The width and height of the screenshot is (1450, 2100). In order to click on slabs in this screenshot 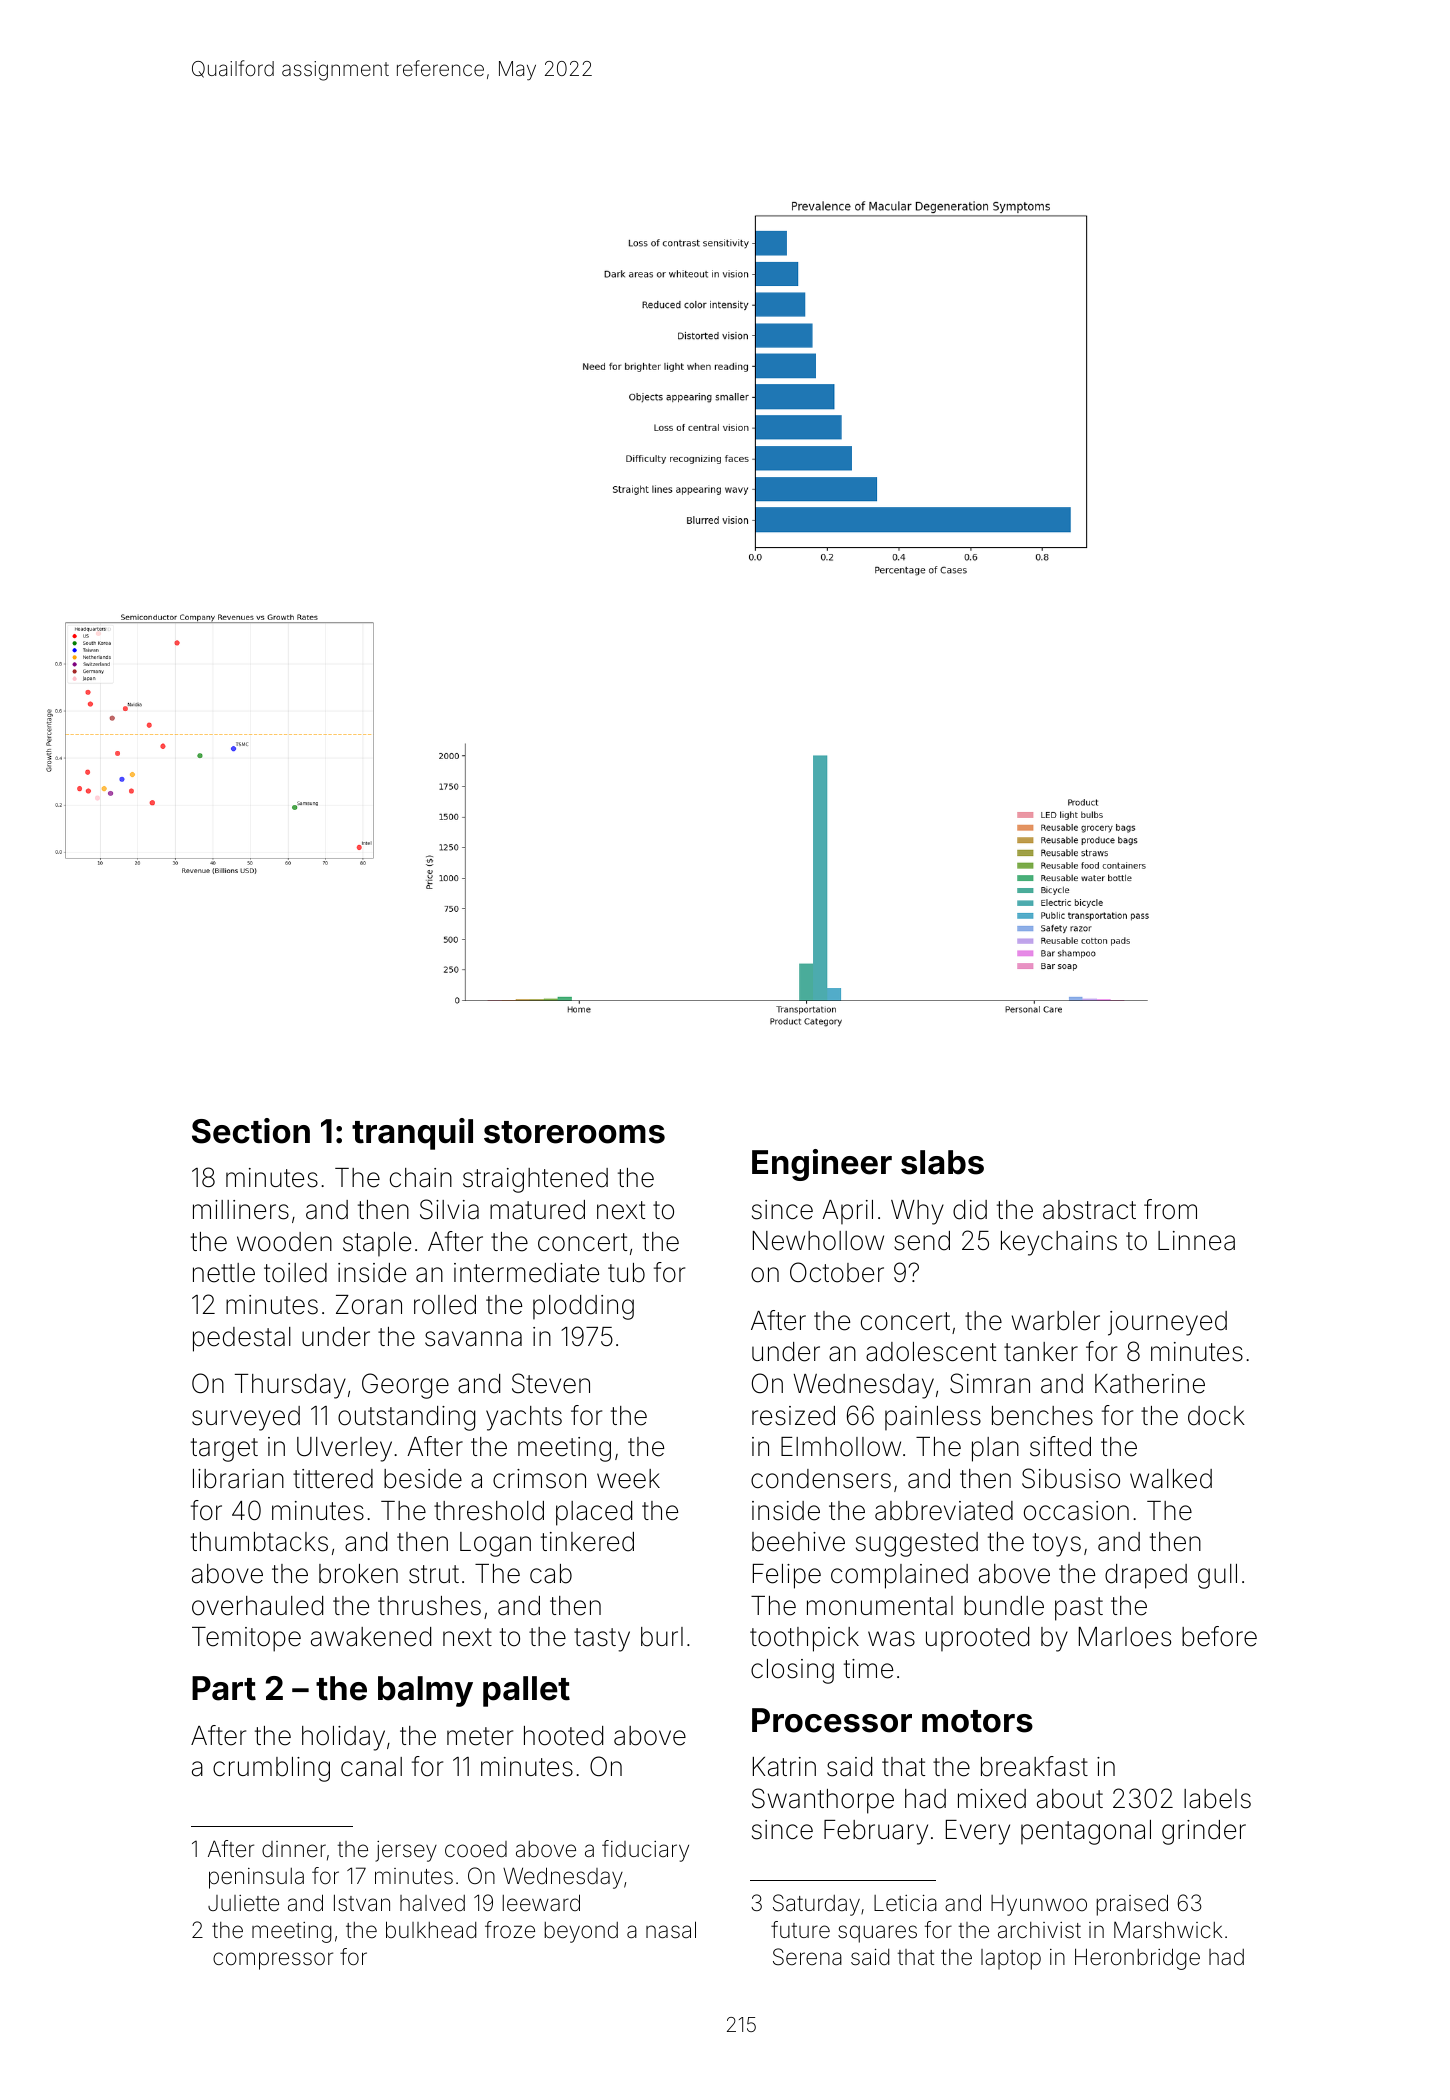, I will do `click(942, 1162)`.
